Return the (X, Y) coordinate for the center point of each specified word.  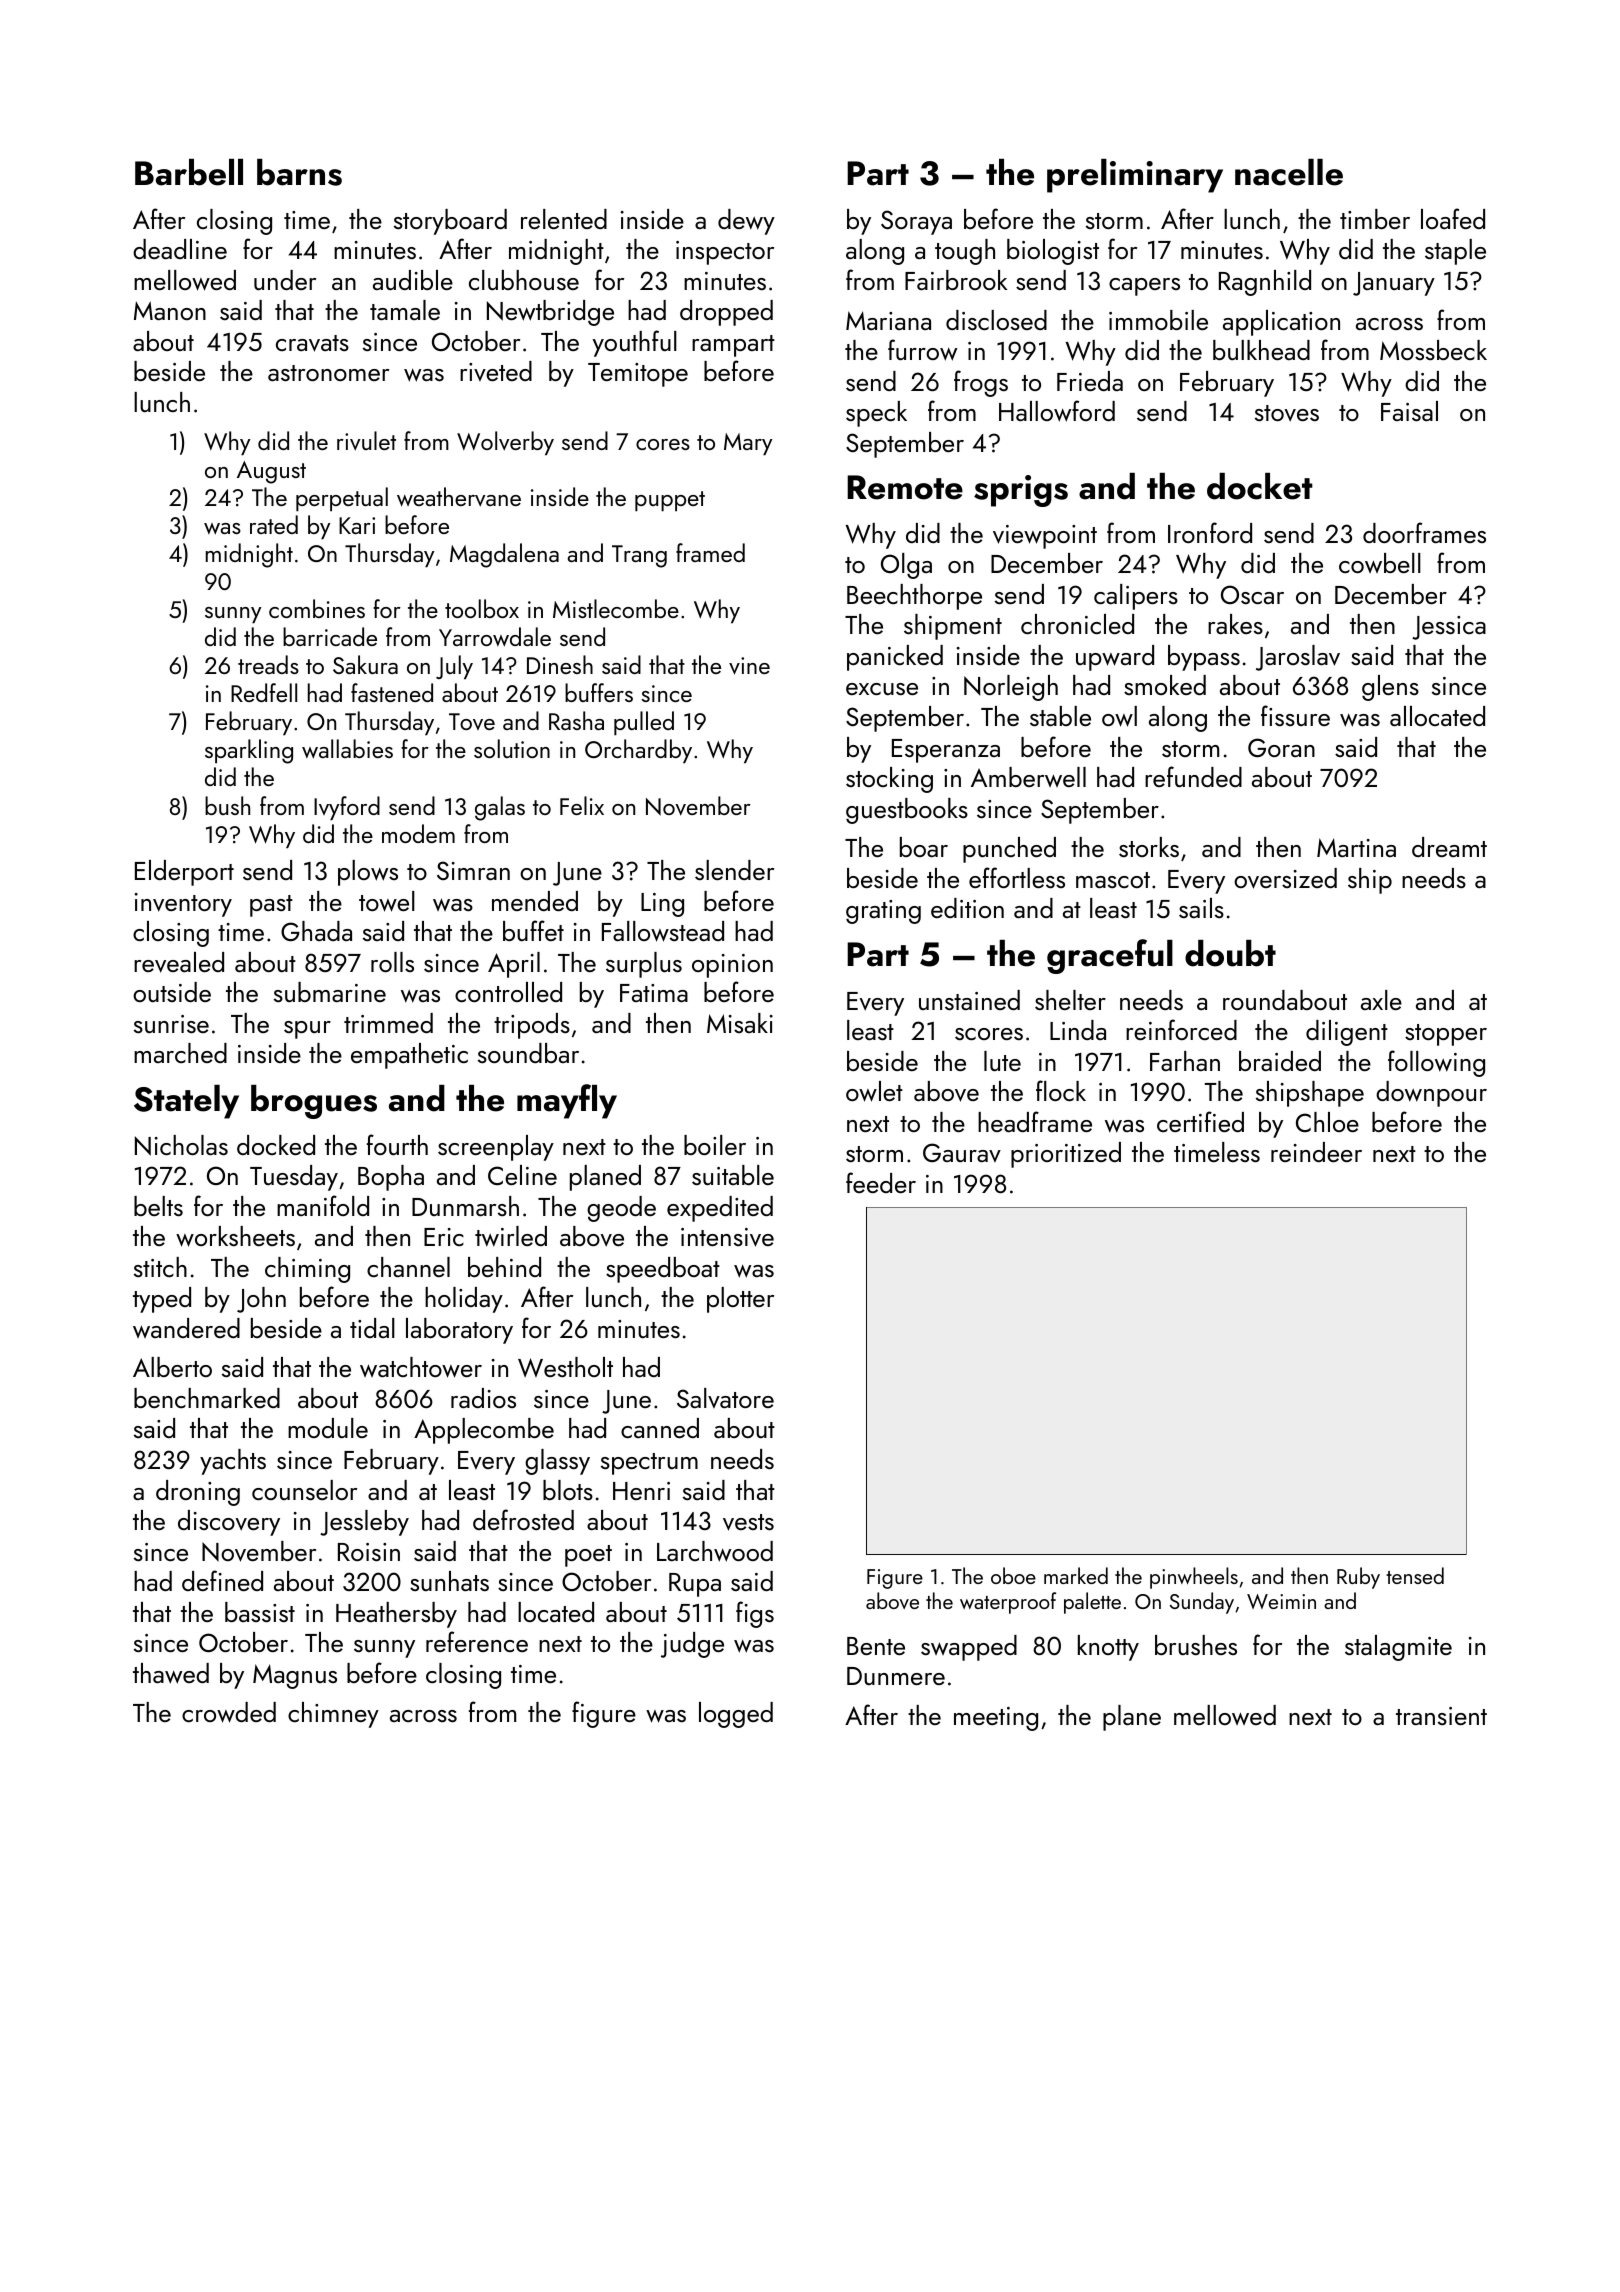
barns (299, 172)
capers (1144, 287)
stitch (160, 1267)
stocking (889, 780)
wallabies (347, 749)
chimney (333, 1715)
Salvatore (725, 1398)
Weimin (1281, 1601)
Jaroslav (1298, 658)
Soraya (916, 222)
